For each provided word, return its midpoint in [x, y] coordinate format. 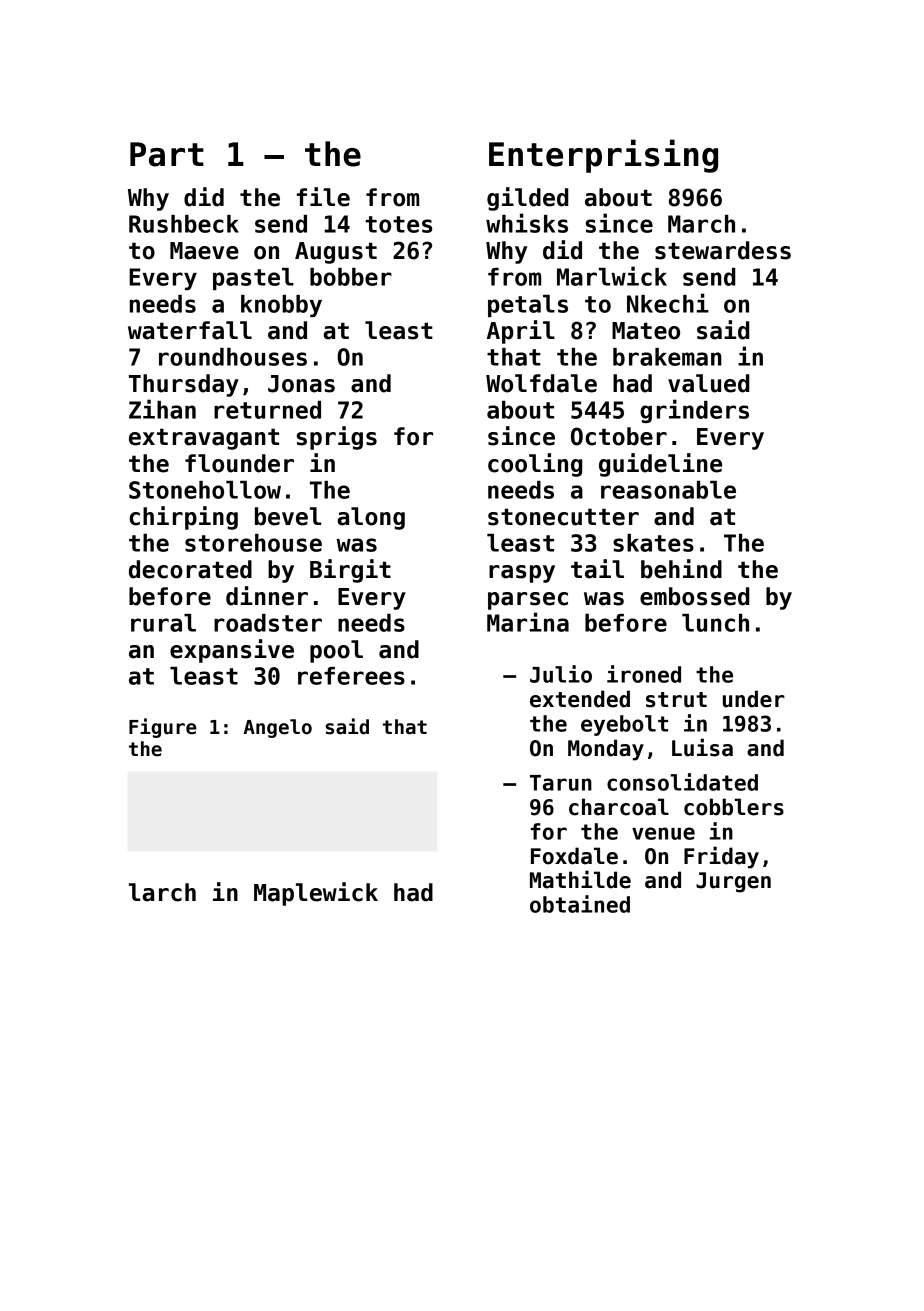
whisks [527, 223]
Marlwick [612, 276]
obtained [580, 904]
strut [676, 700]
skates [653, 543]
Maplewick [316, 894]
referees [351, 676]
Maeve [204, 251]
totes [398, 224]
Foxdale [574, 856]
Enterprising [603, 156]
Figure [163, 728]
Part [167, 154]
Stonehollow [205, 490]
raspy [522, 574]
